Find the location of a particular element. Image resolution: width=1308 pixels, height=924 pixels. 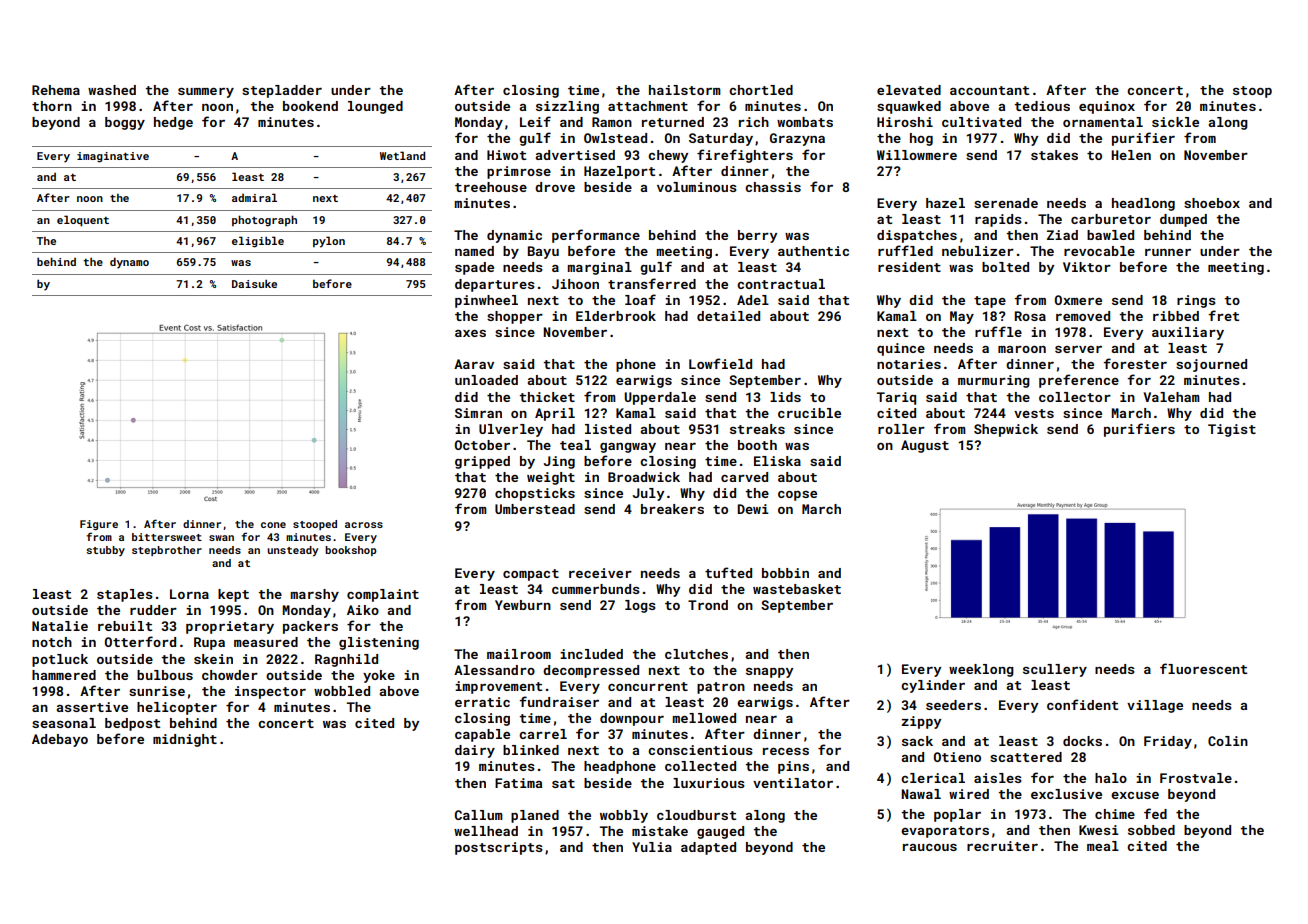

compact is located at coordinates (531, 575).
